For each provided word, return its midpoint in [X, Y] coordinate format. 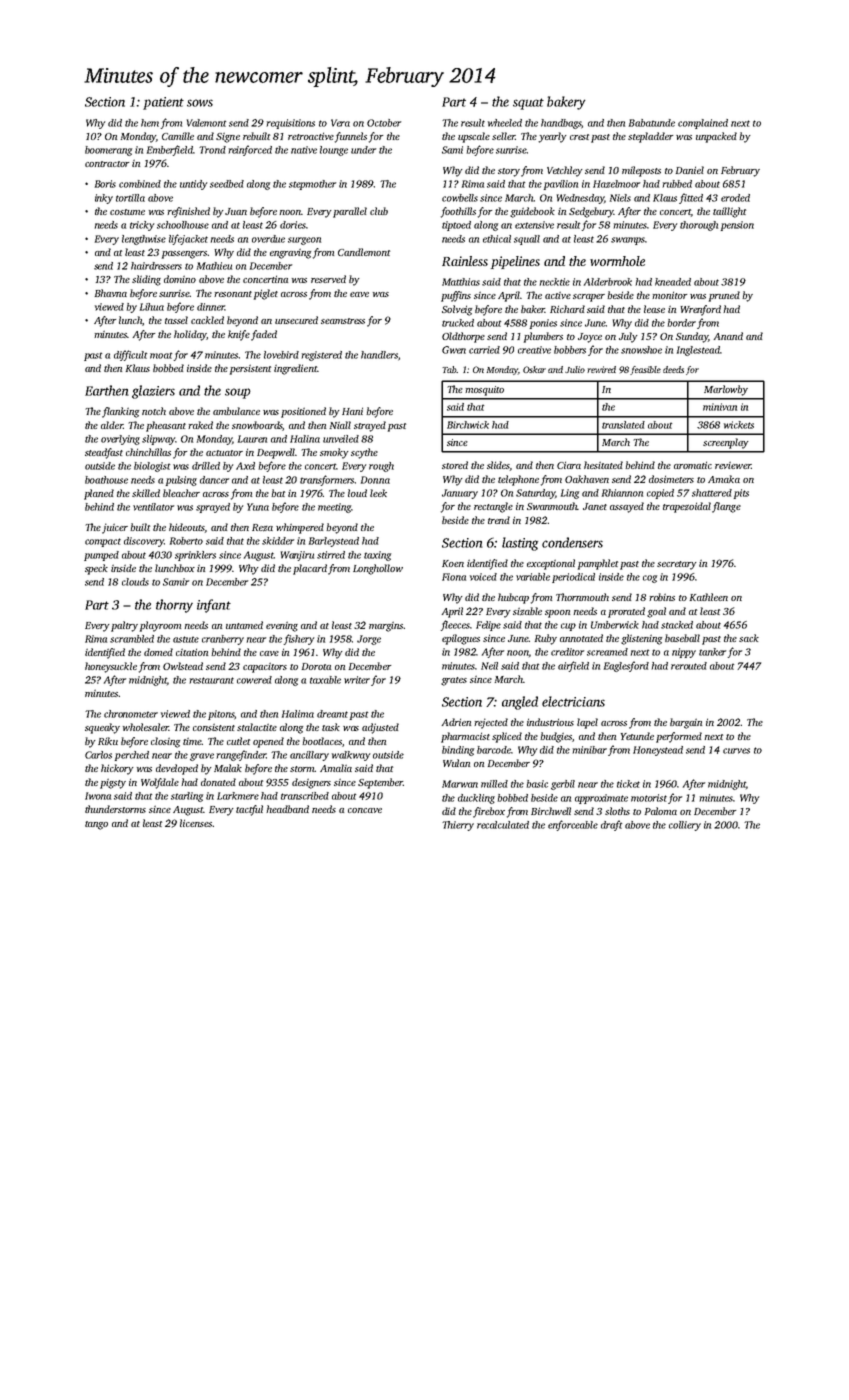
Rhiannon [622, 493]
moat [161, 355]
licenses [196, 823]
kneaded [673, 282]
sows [200, 103]
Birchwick [468, 425]
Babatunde [652, 123]
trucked [458, 323]
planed [99, 494]
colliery [685, 826]
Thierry [458, 826]
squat [528, 104]
